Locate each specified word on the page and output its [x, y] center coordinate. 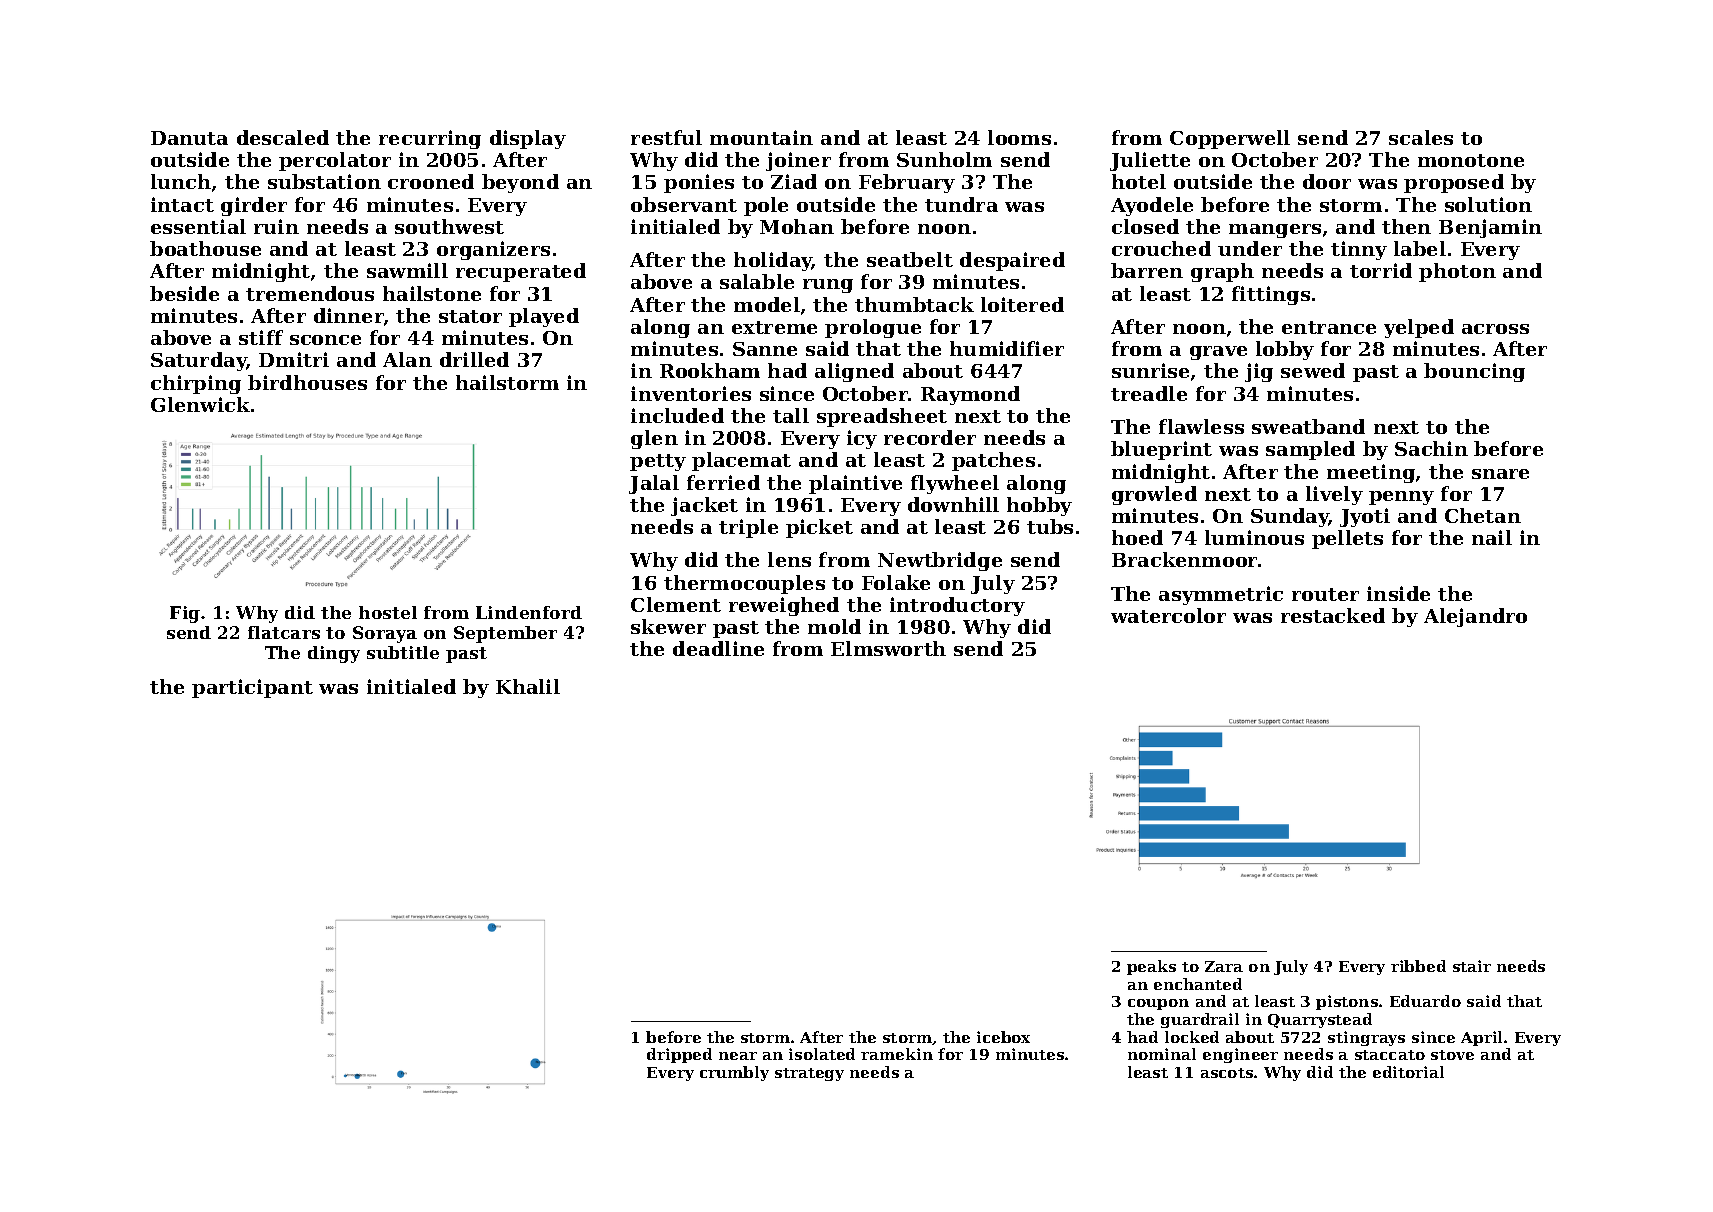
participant [252, 688]
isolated [822, 1054]
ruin [276, 226]
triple [748, 528]
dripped [679, 1055]
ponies [699, 183]
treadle [1149, 393]
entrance [1329, 327]
